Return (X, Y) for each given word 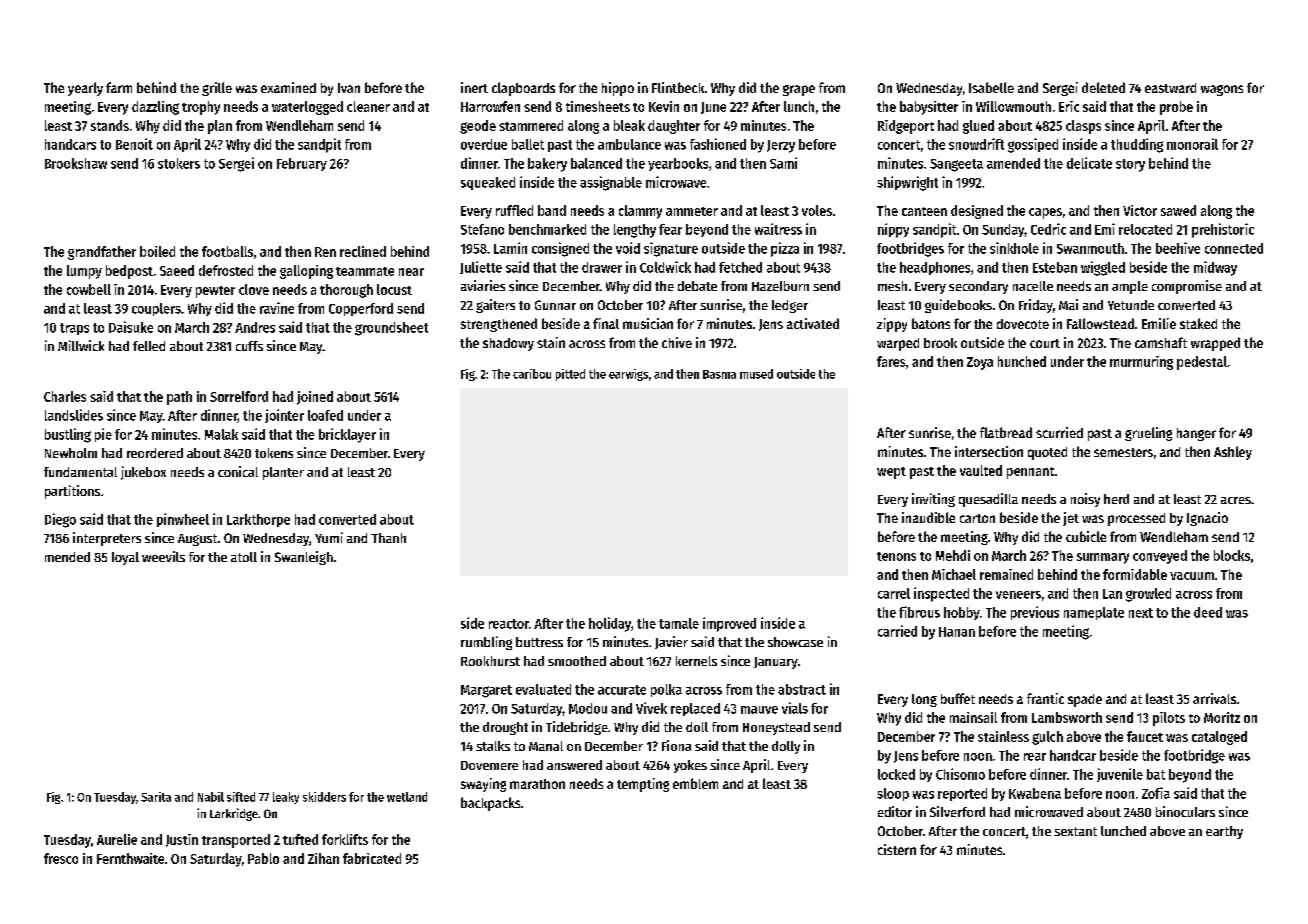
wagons (1222, 90)
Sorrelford (239, 396)
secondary (978, 287)
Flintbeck (678, 87)
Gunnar (555, 305)
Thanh (388, 538)
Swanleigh (304, 558)
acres (1236, 500)
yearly (85, 89)
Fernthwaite (130, 858)
